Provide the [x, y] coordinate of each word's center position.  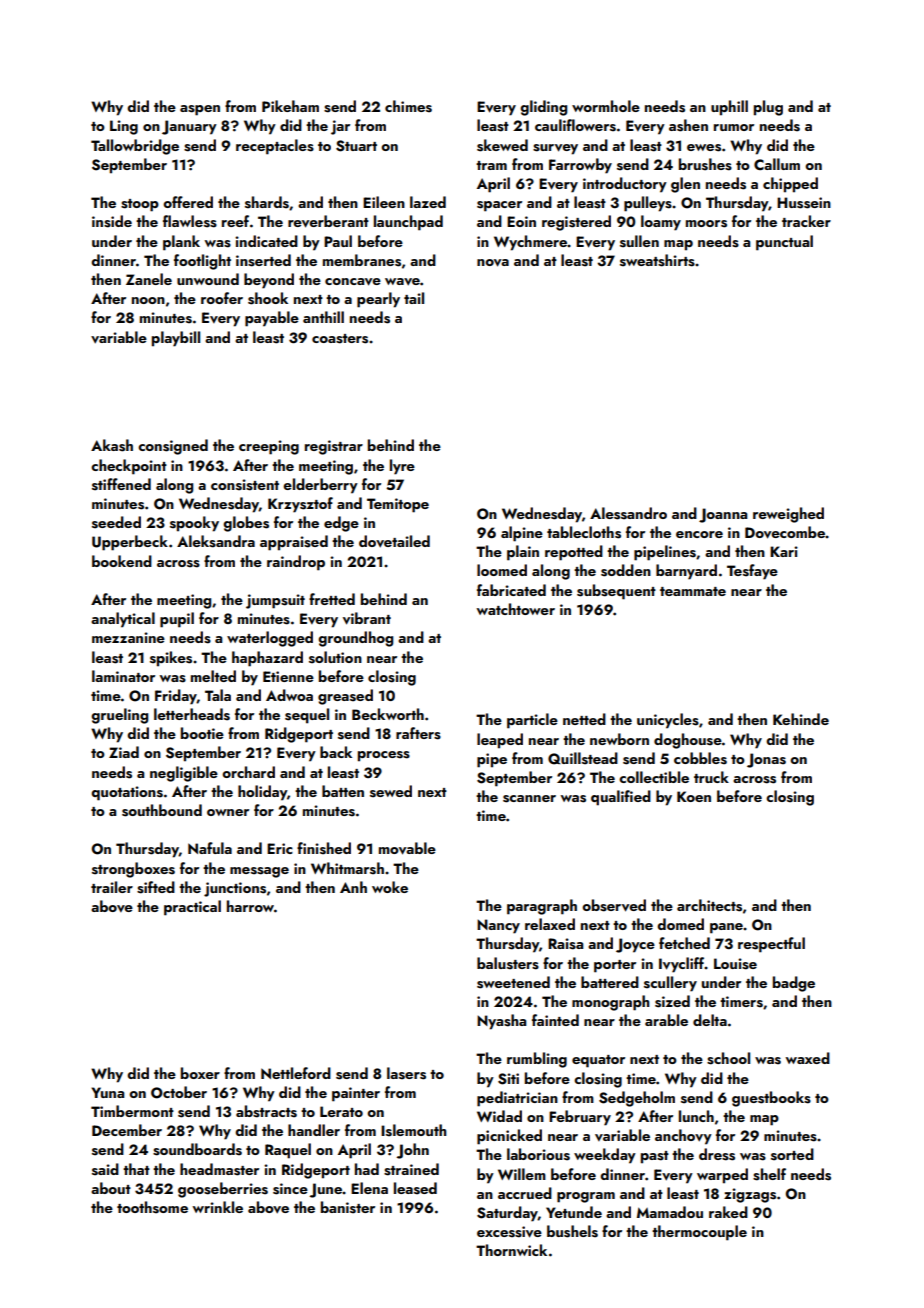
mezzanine [128, 637]
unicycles [668, 721]
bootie [202, 733]
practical [192, 908]
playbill [176, 339]
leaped [500, 741]
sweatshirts [657, 260]
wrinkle [217, 1207]
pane [726, 928]
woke [390, 887]
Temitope [398, 505]
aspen [200, 110]
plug [768, 108]
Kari [784, 551]
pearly [378, 300]
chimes [408, 106]
